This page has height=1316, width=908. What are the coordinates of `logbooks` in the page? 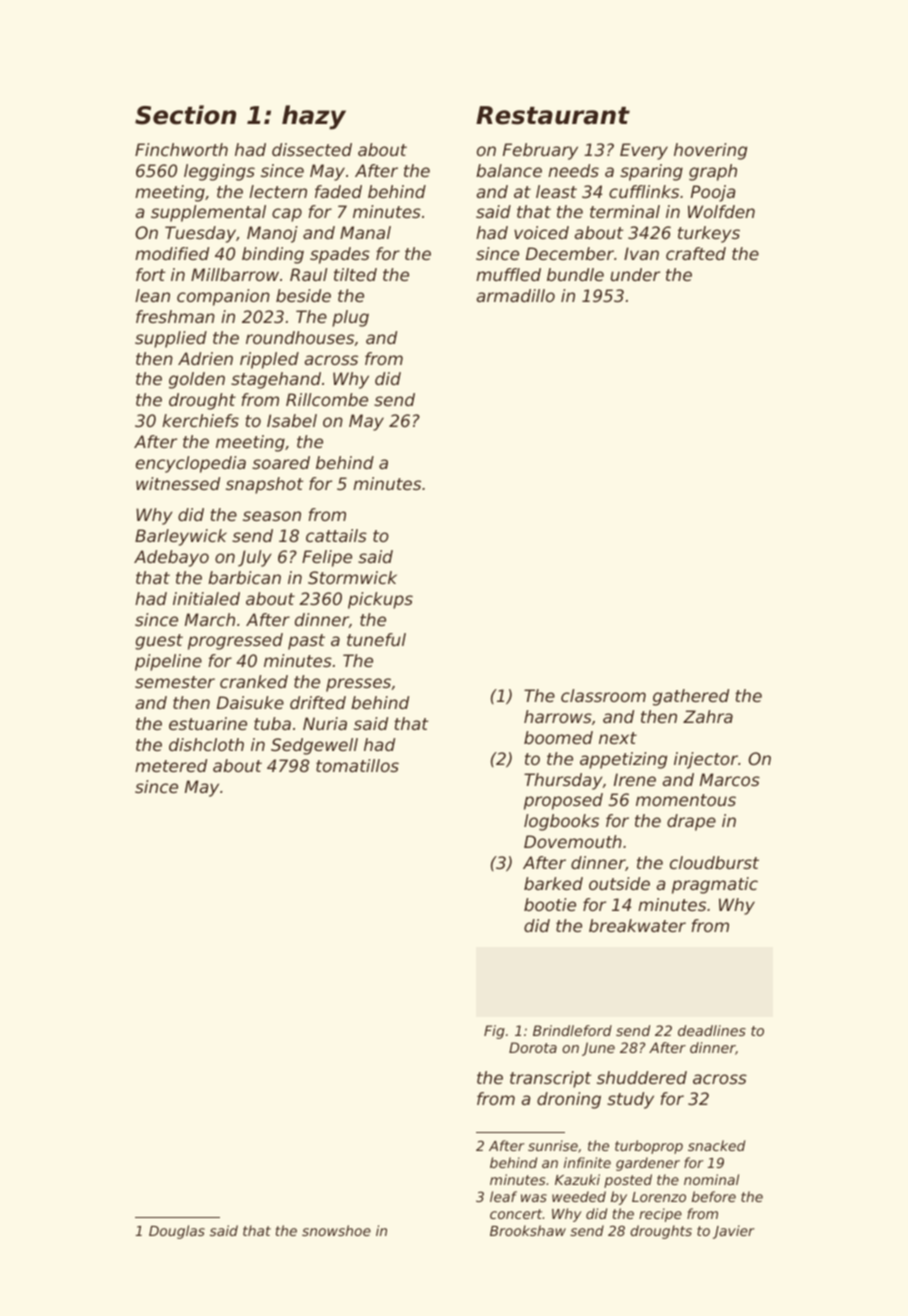 It's located at (561, 822).
